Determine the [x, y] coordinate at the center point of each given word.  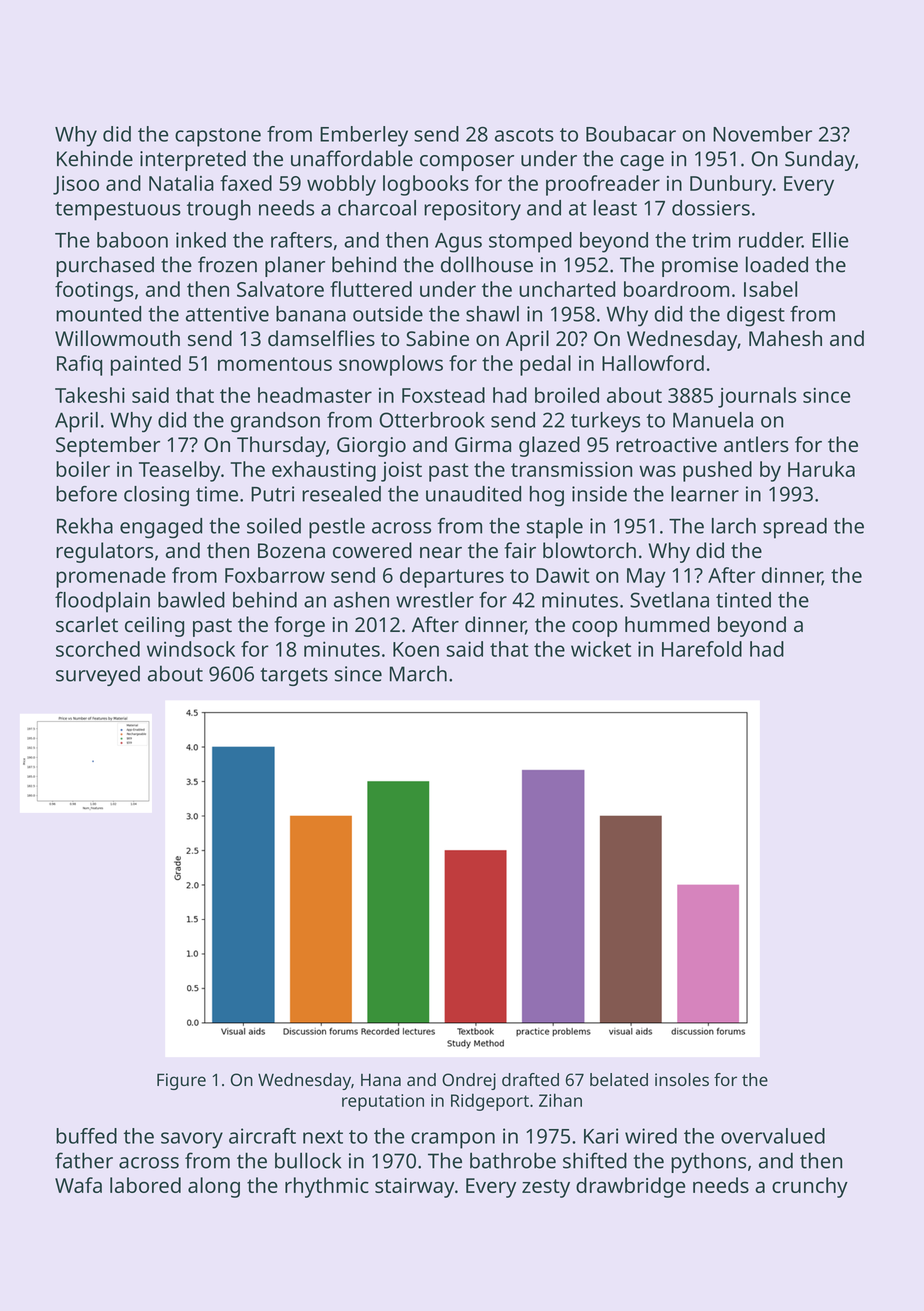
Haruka [821, 469]
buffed [86, 1136]
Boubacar [631, 134]
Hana [381, 1079]
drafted [530, 1079]
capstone [218, 137]
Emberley [364, 136]
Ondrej [469, 1081]
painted [146, 365]
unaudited [473, 494]
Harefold [702, 649]
